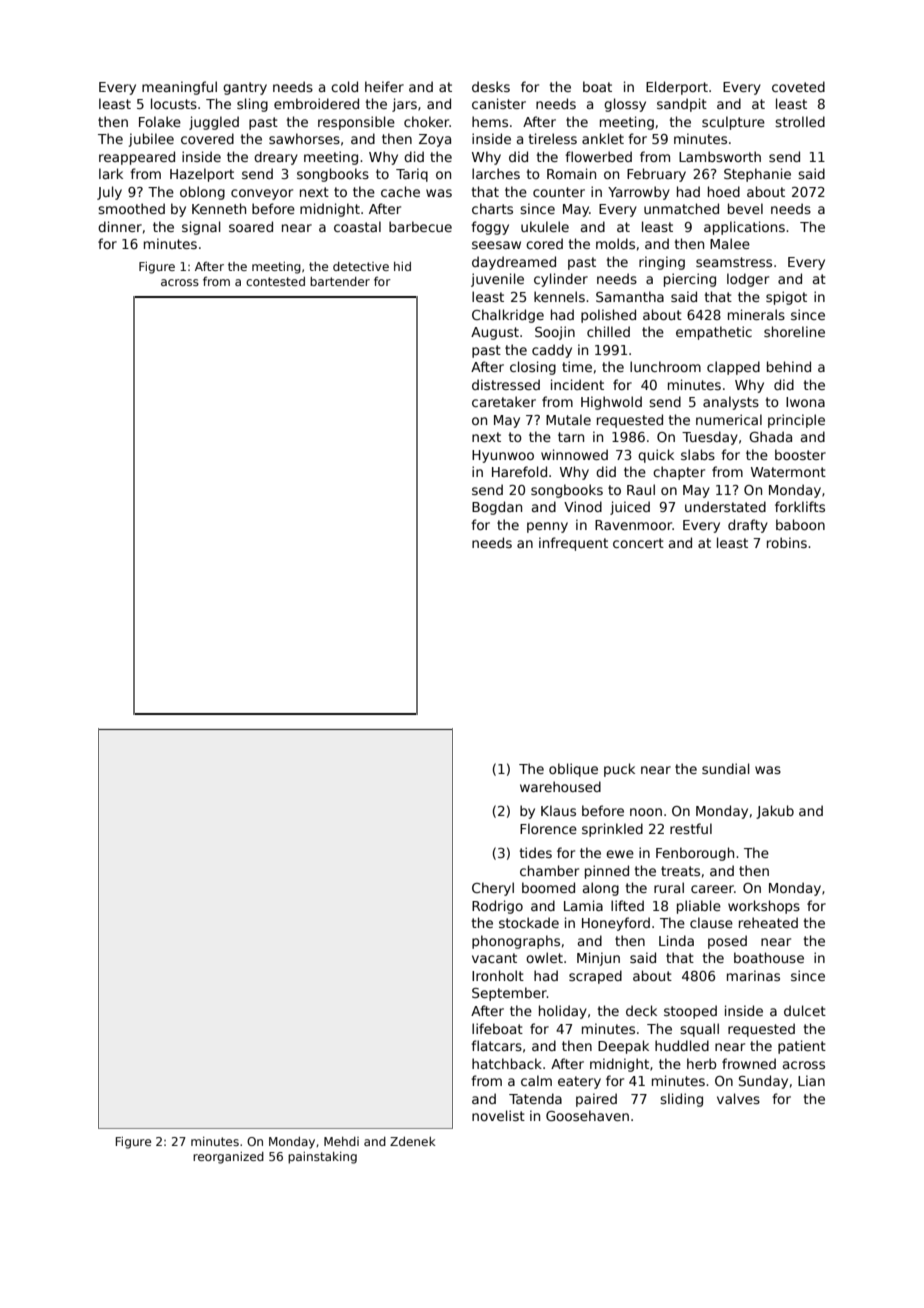  What do you see at coordinates (611, 403) in the screenshot?
I see `Highwold` at bounding box center [611, 403].
